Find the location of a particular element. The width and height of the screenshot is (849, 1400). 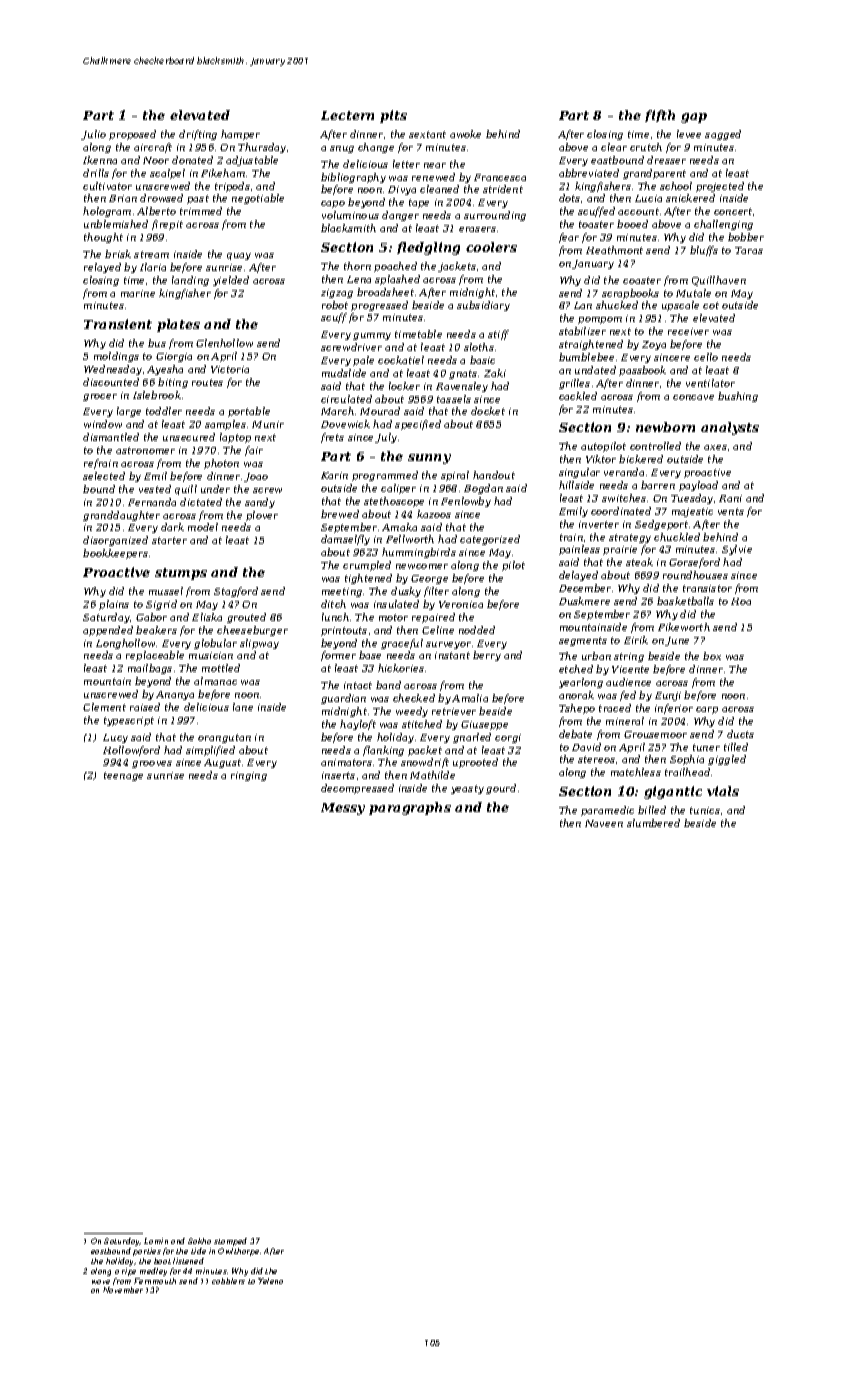

analysts is located at coordinates (730, 428).
